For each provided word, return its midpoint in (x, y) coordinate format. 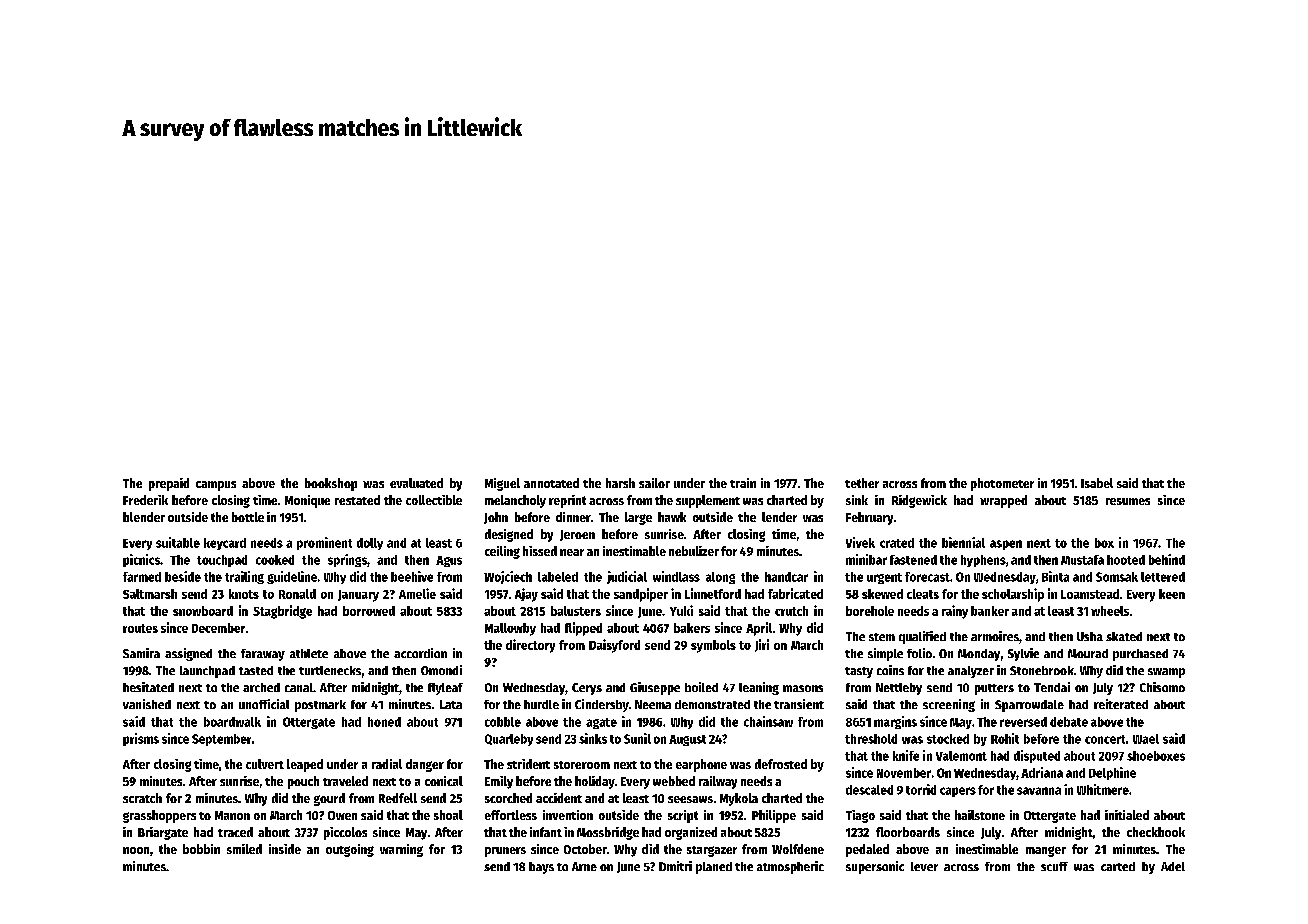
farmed (142, 577)
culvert (265, 764)
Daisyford (614, 646)
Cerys (587, 689)
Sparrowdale (1029, 706)
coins (890, 670)
